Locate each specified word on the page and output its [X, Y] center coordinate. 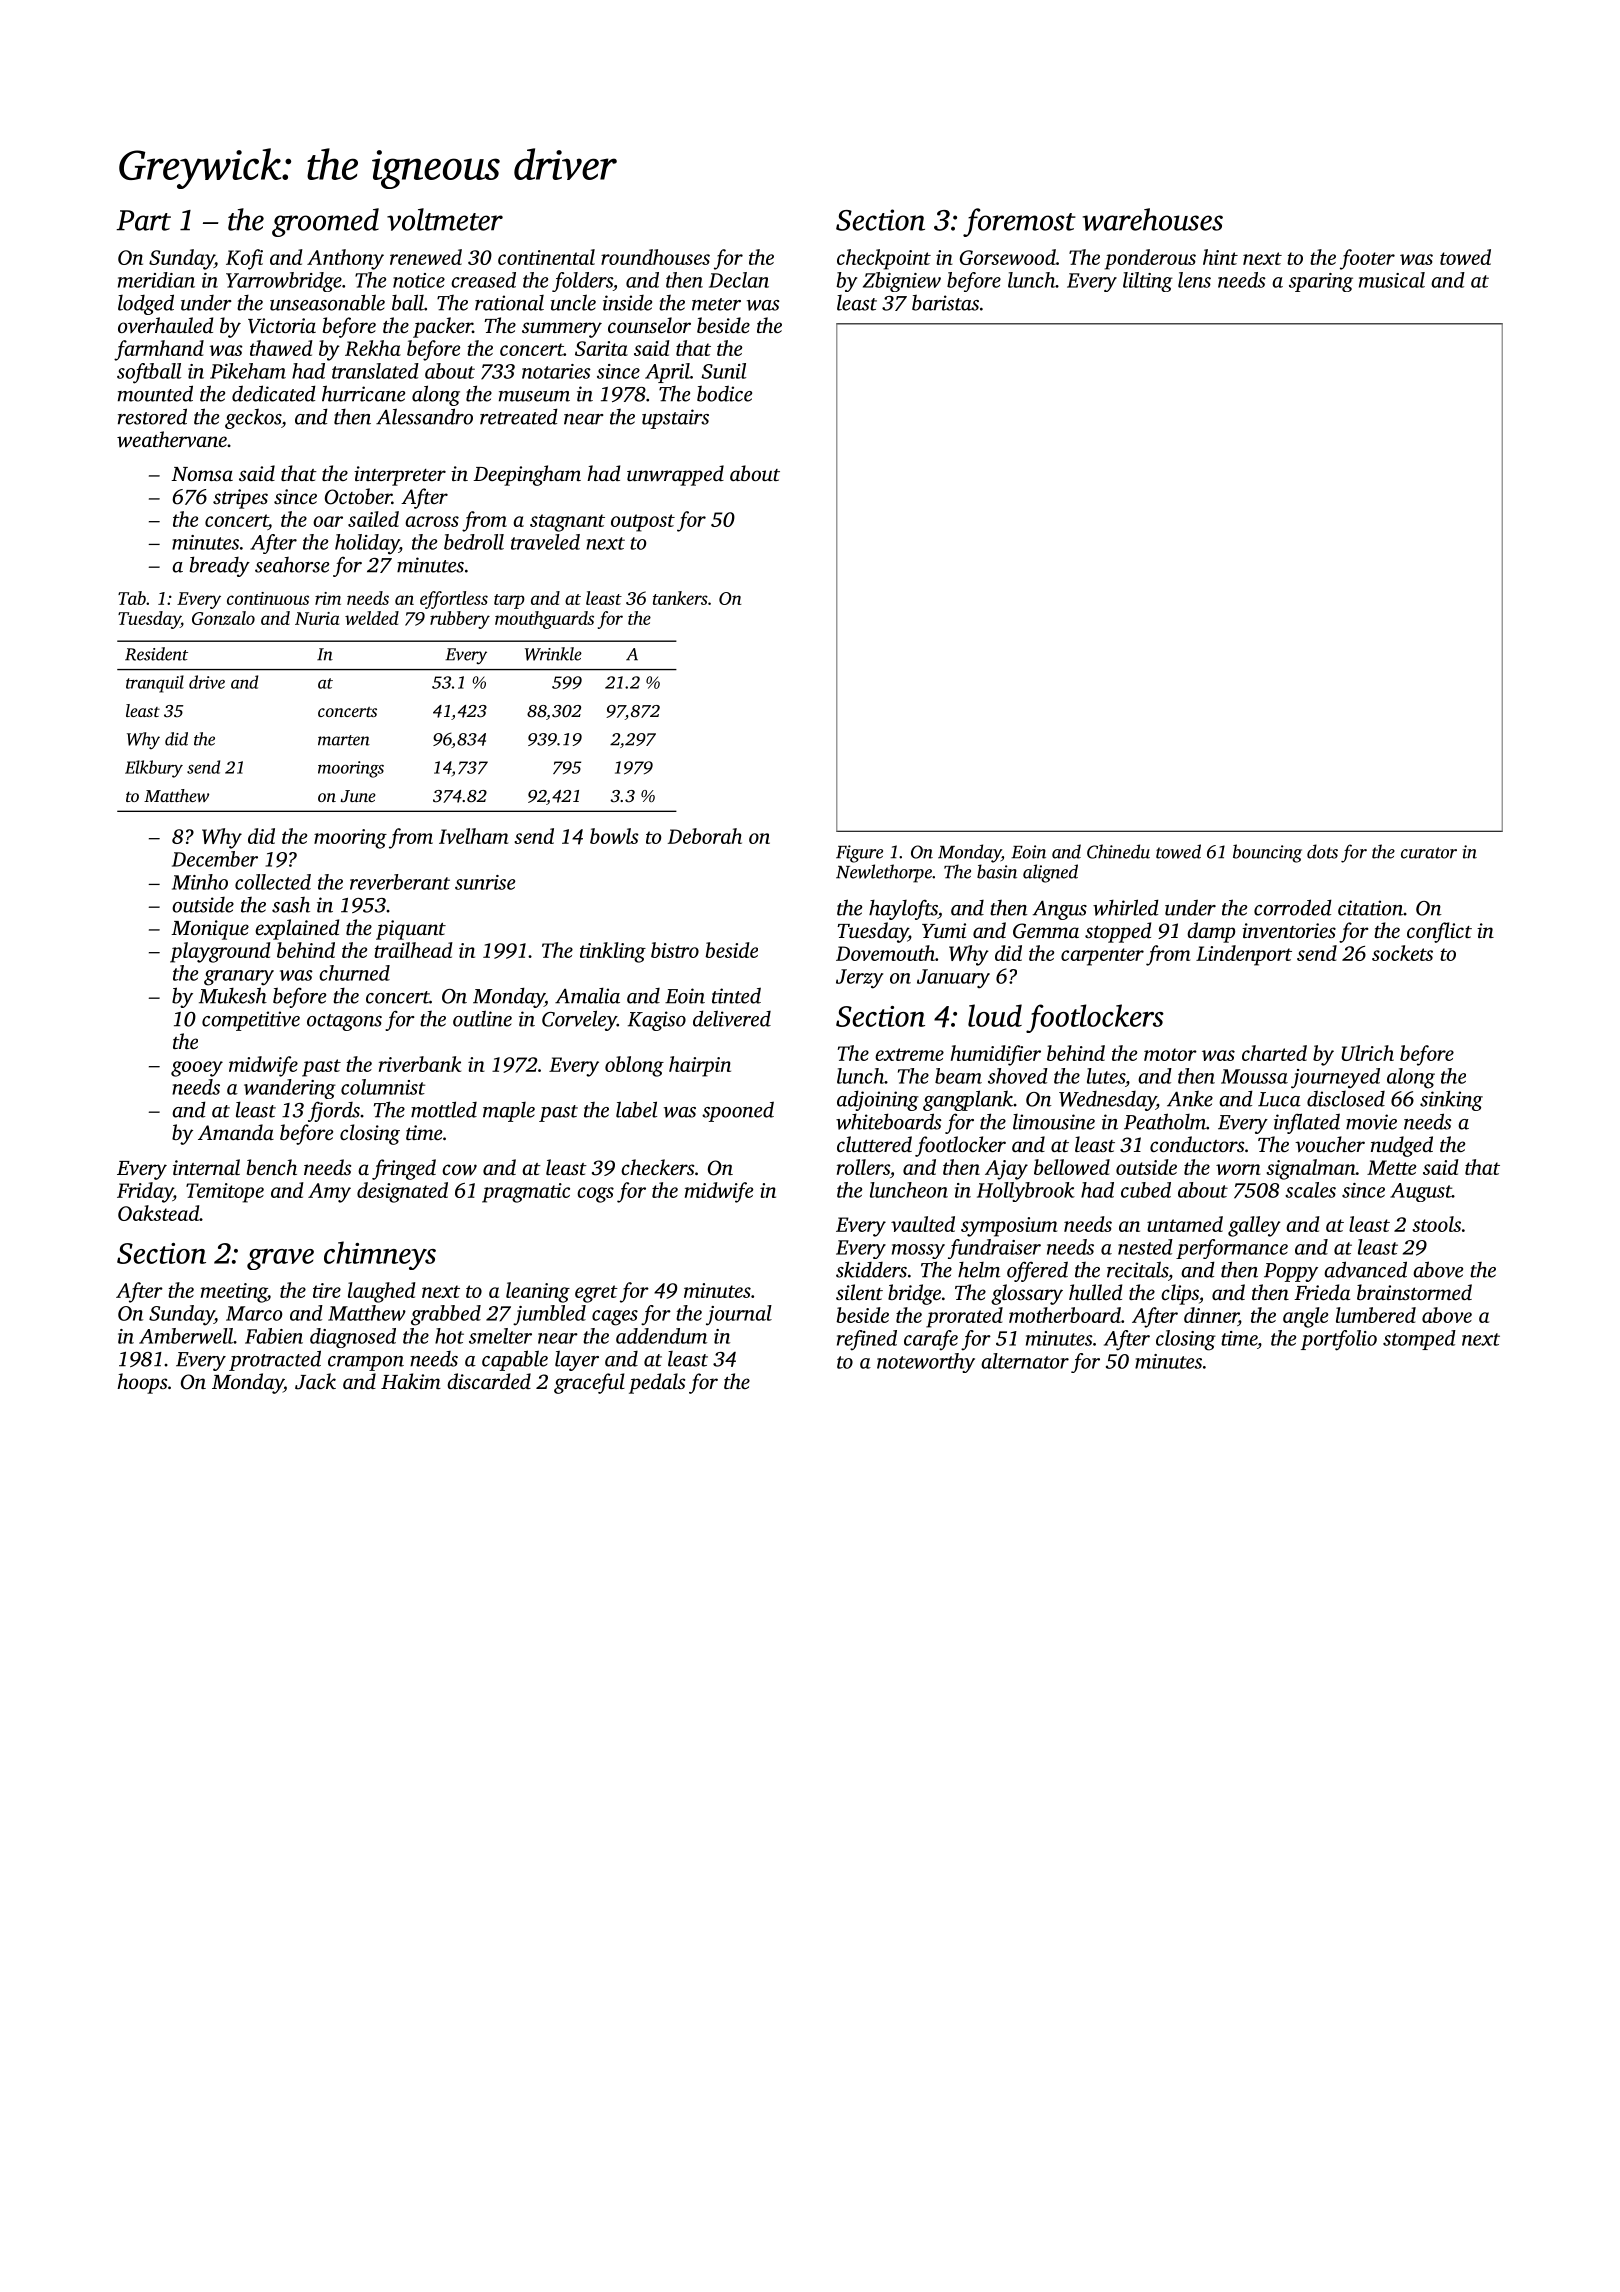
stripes [240, 499]
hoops [142, 1383]
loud [995, 1015]
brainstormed [1414, 1292]
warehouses [1153, 219]
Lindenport [1244, 955]
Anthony [345, 259]
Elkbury [154, 769]
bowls [614, 836]
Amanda [236, 1132]
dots [1322, 851]
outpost [643, 523]
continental [546, 257]
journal [739, 1315]
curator [1429, 853]
